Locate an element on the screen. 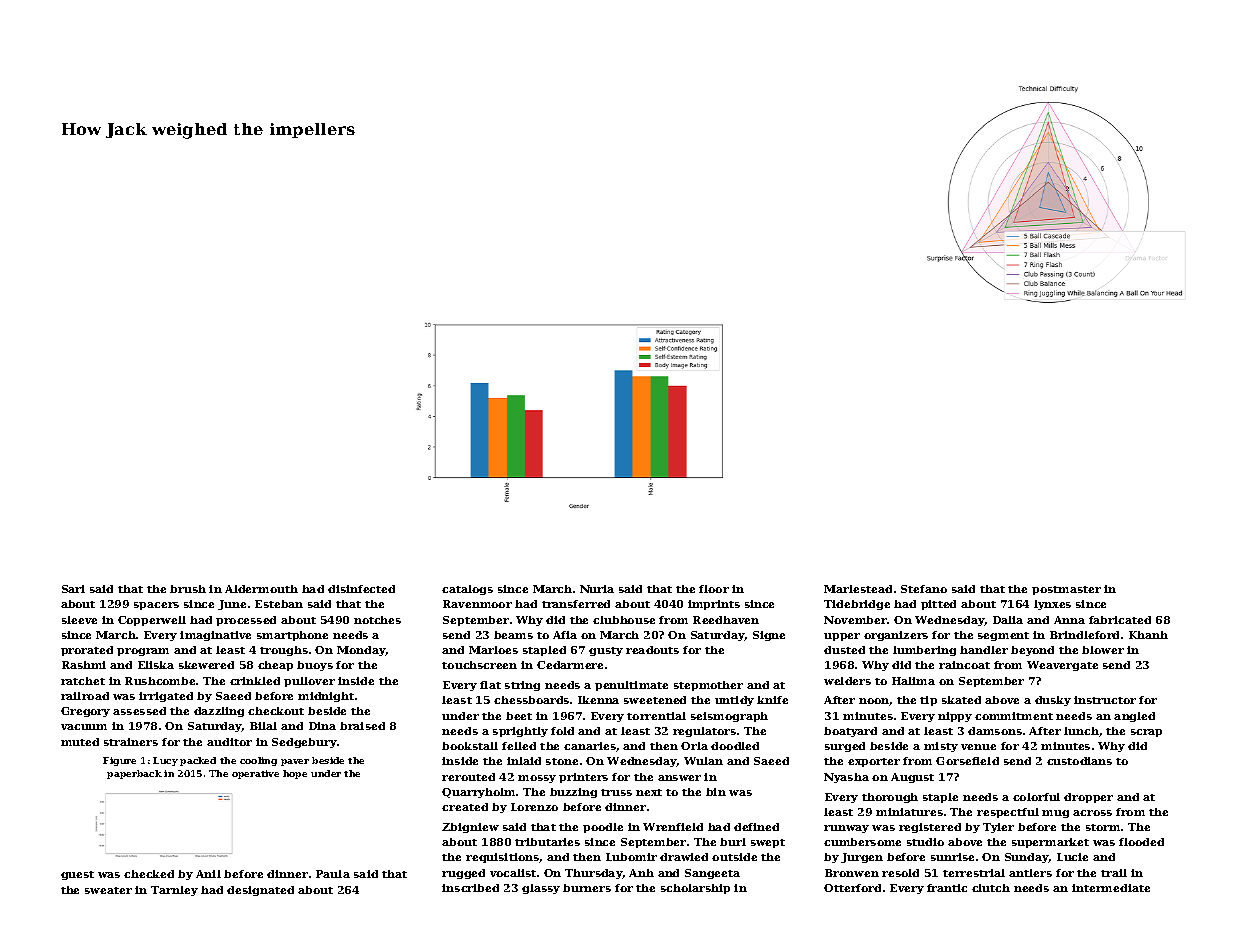 The width and height of the screenshot is (1233, 952). irrigated is located at coordinates (166, 697).
